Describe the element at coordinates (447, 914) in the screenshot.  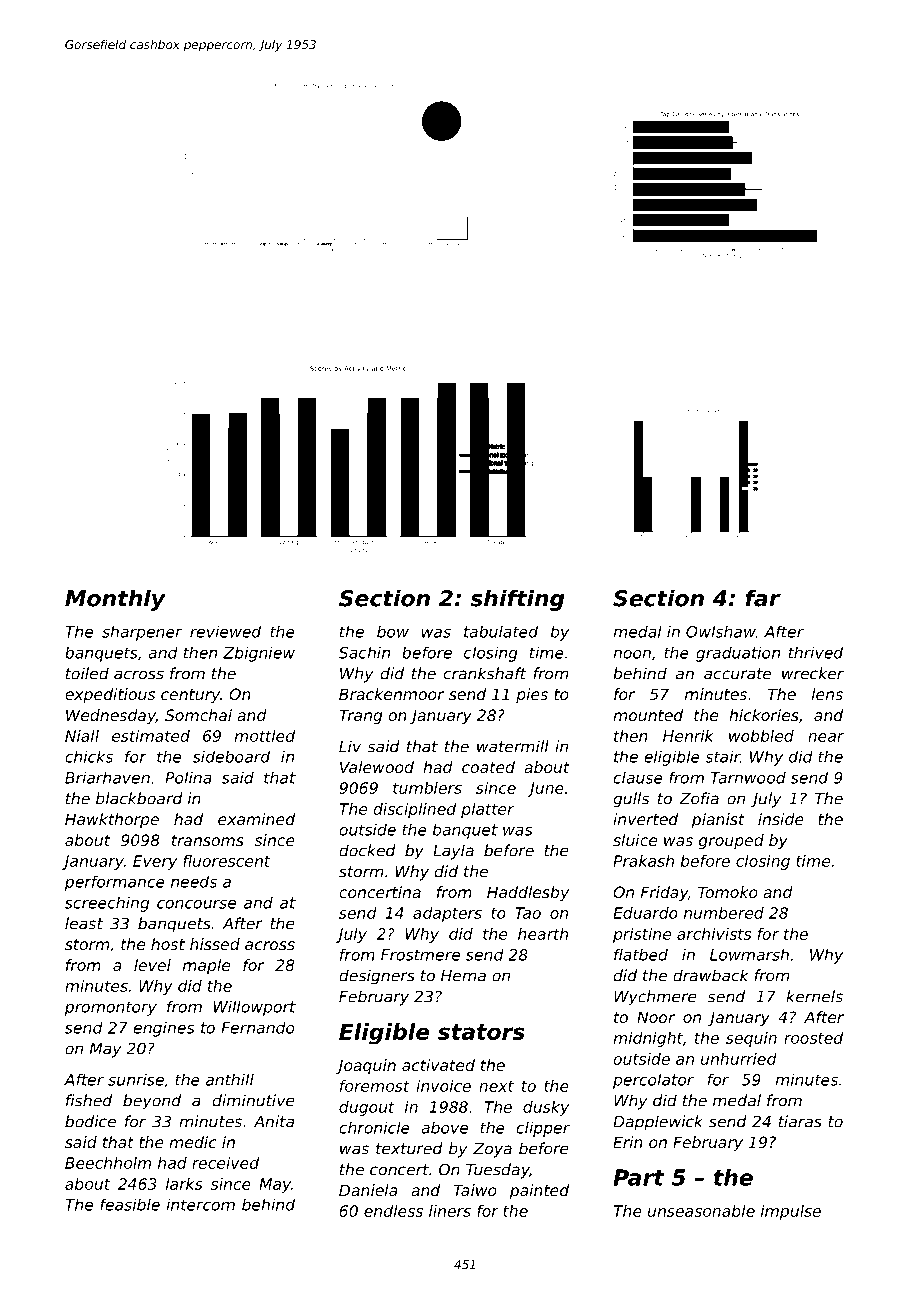
I see `adapters` at that location.
